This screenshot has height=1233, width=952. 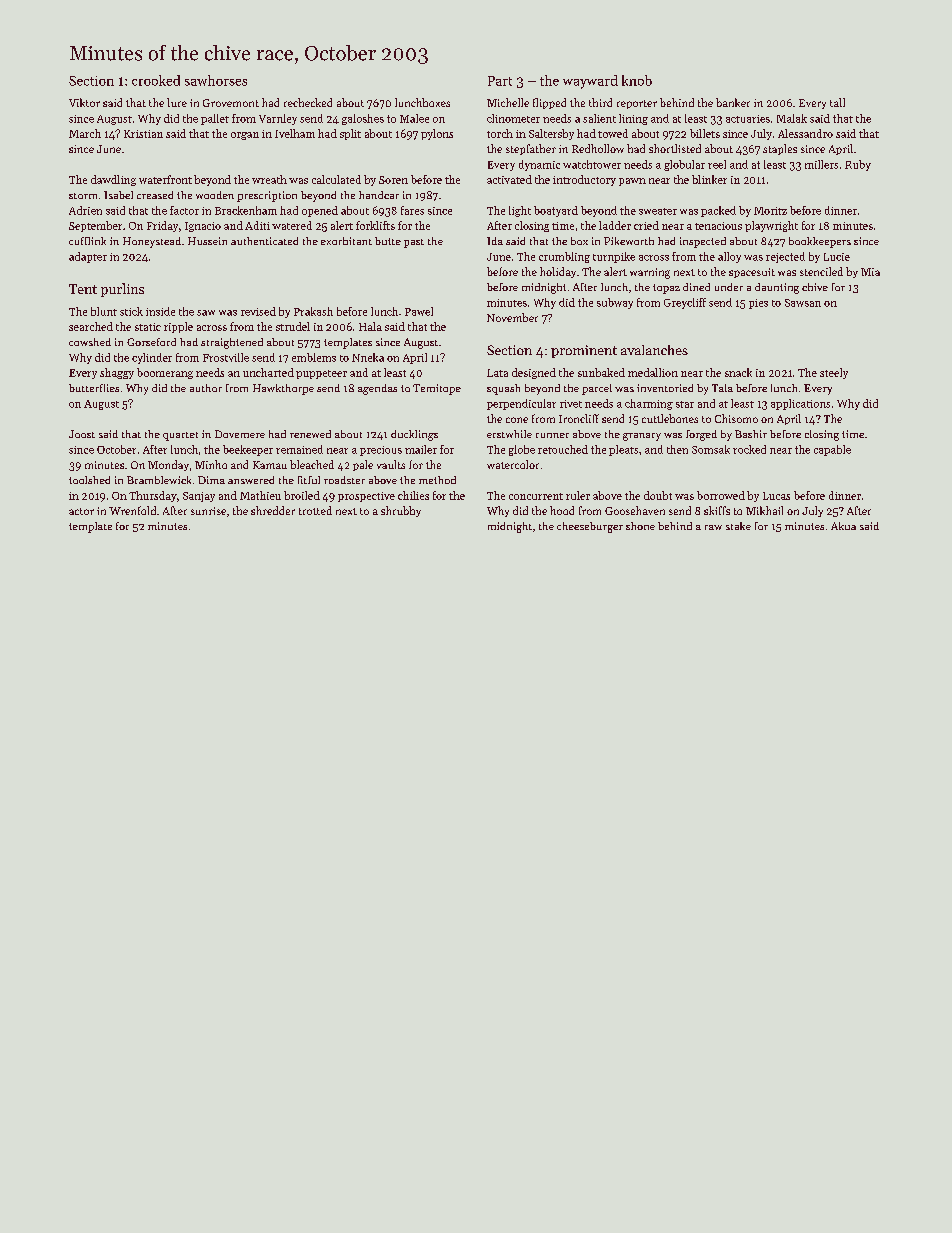 I want to click on millers, so click(x=821, y=164).
